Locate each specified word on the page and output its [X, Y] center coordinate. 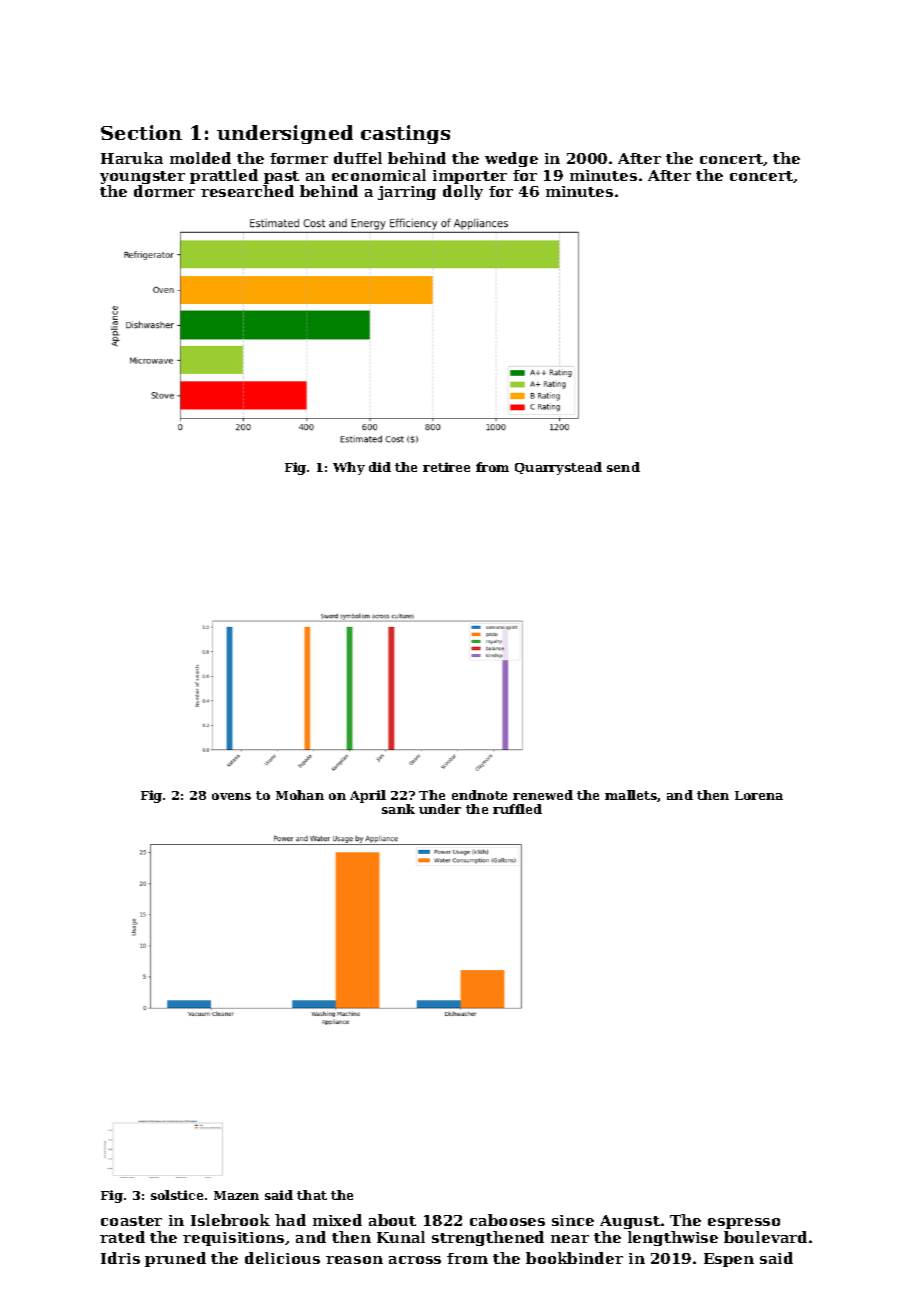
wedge [511, 159]
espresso [744, 1223]
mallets [631, 796]
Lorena [759, 795]
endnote [479, 795]
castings [405, 134]
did [380, 467]
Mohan [300, 795]
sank [398, 809]
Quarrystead [558, 468]
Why [349, 468]
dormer [164, 191]
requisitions [233, 1239]
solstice [177, 1195]
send [623, 467]
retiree [446, 467]
